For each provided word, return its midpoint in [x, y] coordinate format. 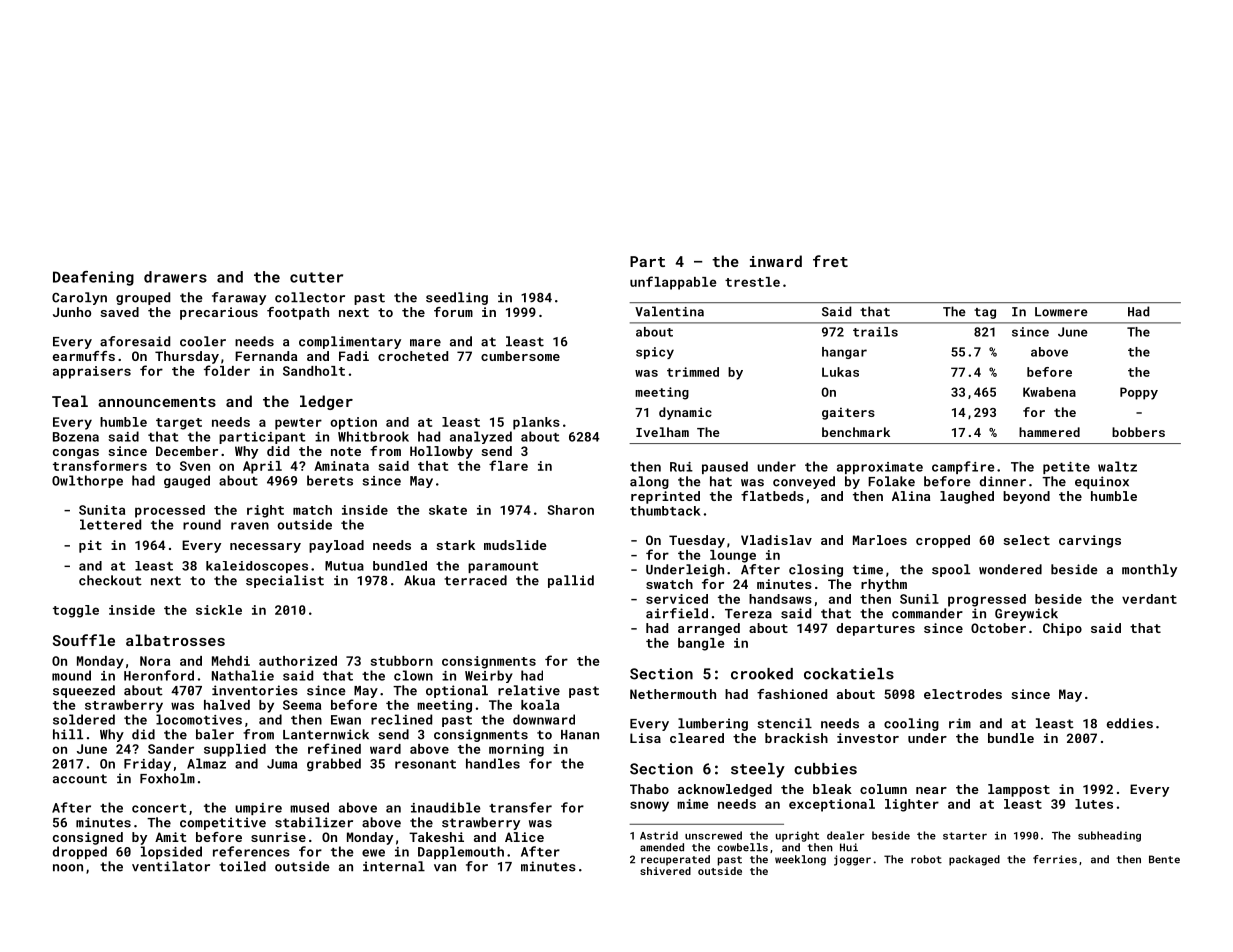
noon [68, 868]
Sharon [570, 510]
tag [985, 313]
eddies [1130, 723]
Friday [147, 765]
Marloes [880, 540]
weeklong [800, 860]
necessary [265, 548]
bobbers [1138, 432]
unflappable [673, 283]
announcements [157, 402]
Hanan [580, 735]
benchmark [856, 432]
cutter [316, 277]
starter [965, 836]
